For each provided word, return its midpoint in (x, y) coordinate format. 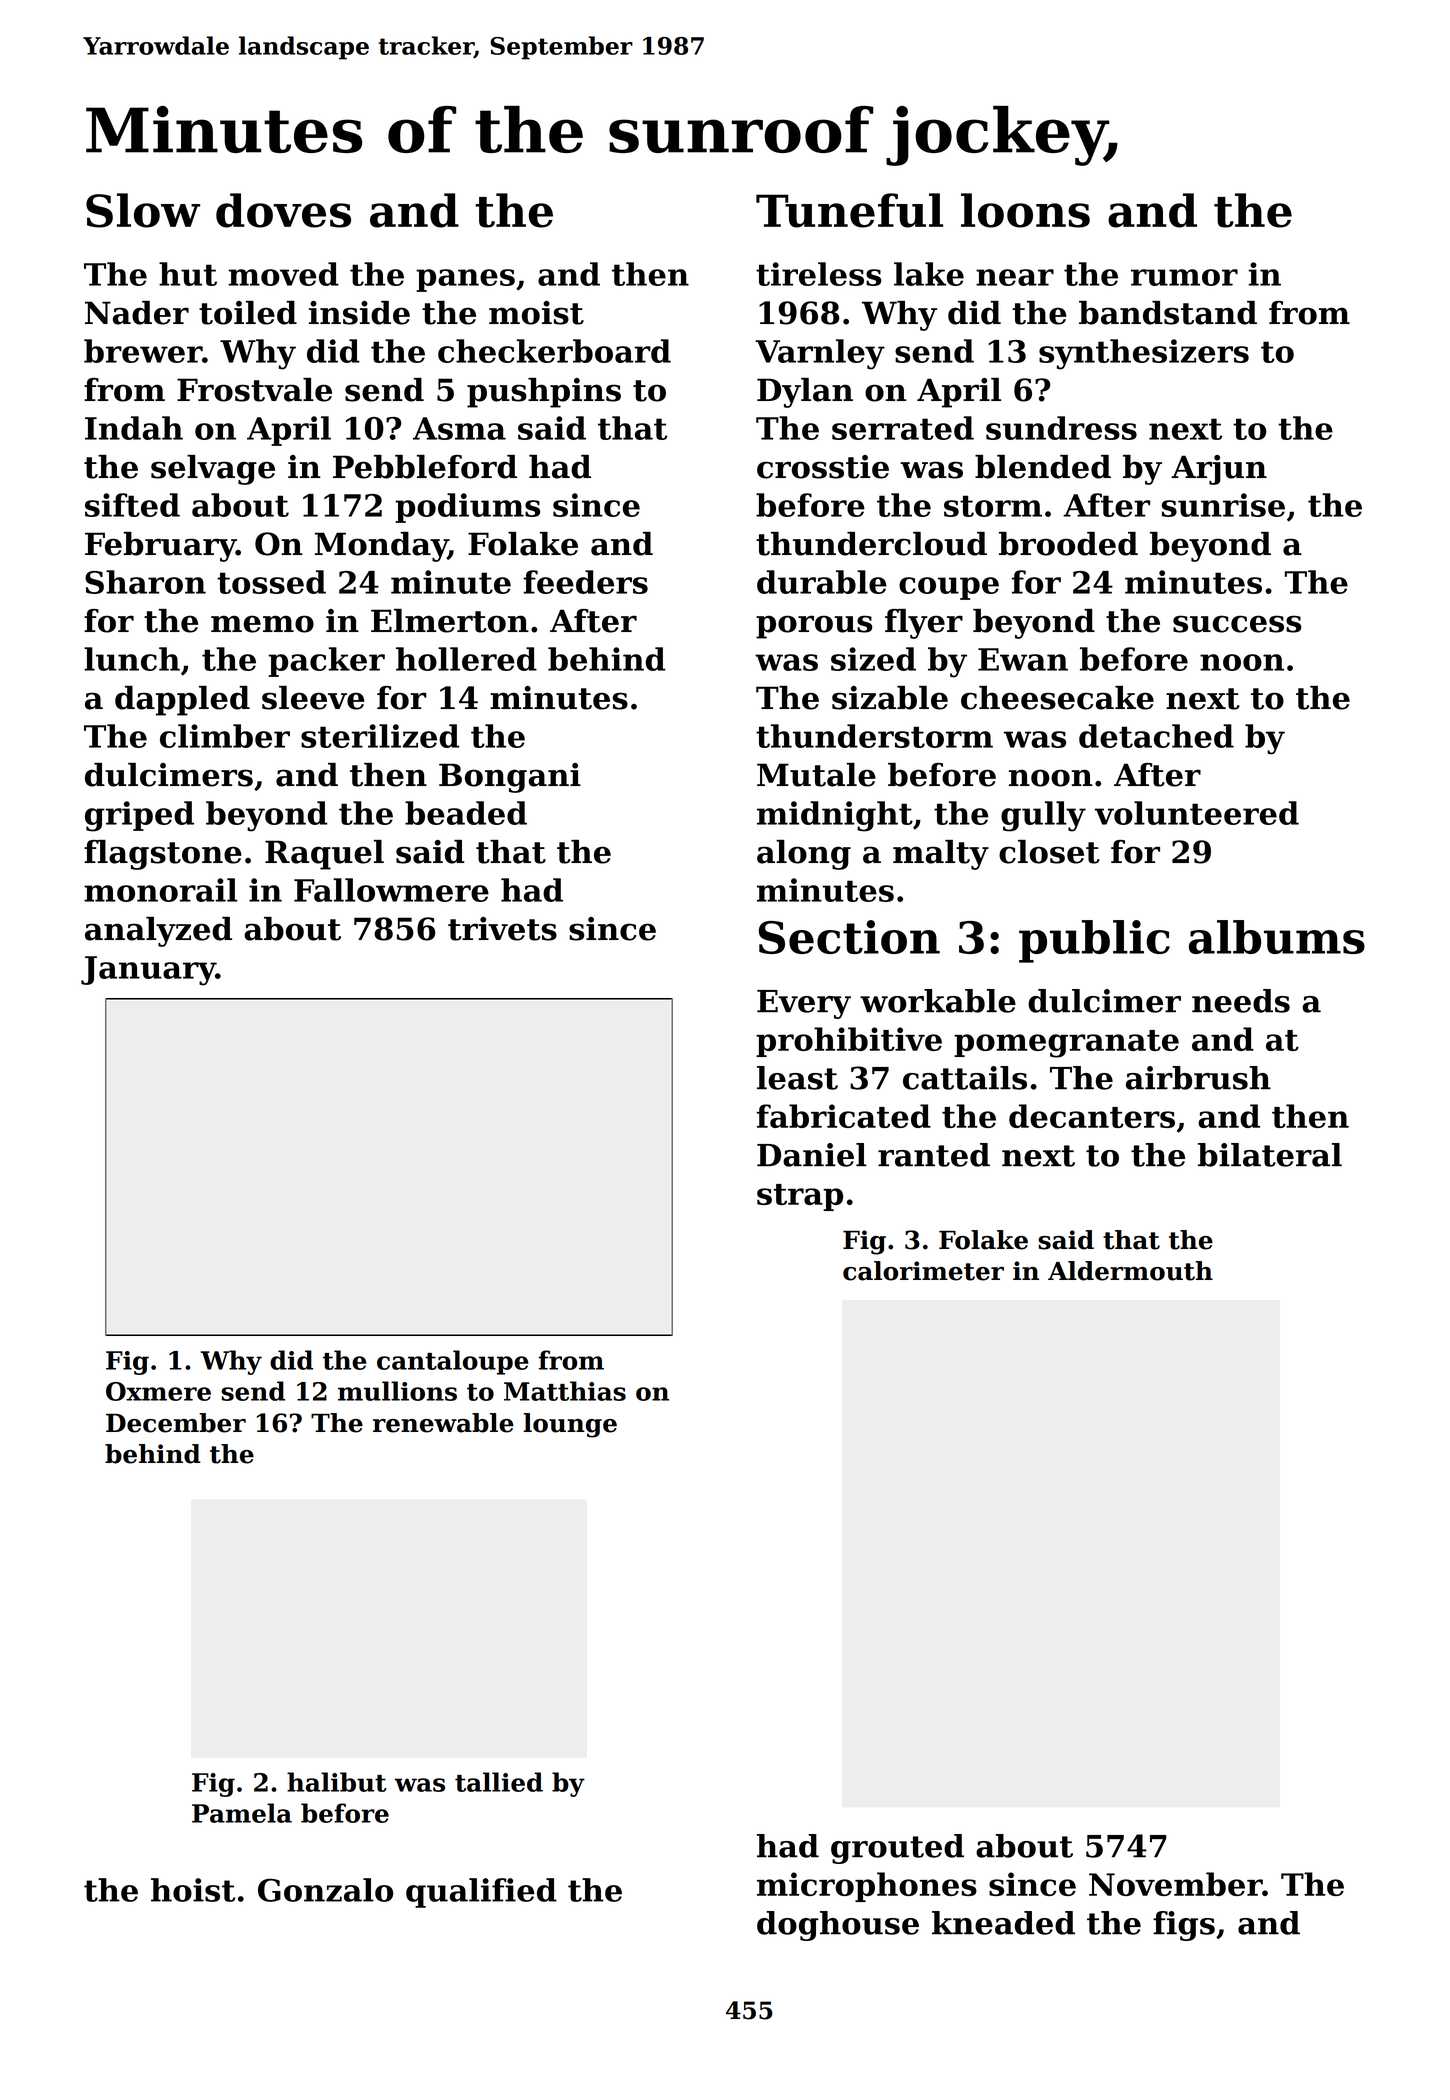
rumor (1184, 277)
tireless (819, 274)
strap (800, 1197)
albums (1277, 937)
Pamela (242, 1813)
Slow (143, 210)
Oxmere (158, 1391)
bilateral (1270, 1155)
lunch (132, 659)
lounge (570, 1425)
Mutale (816, 775)
